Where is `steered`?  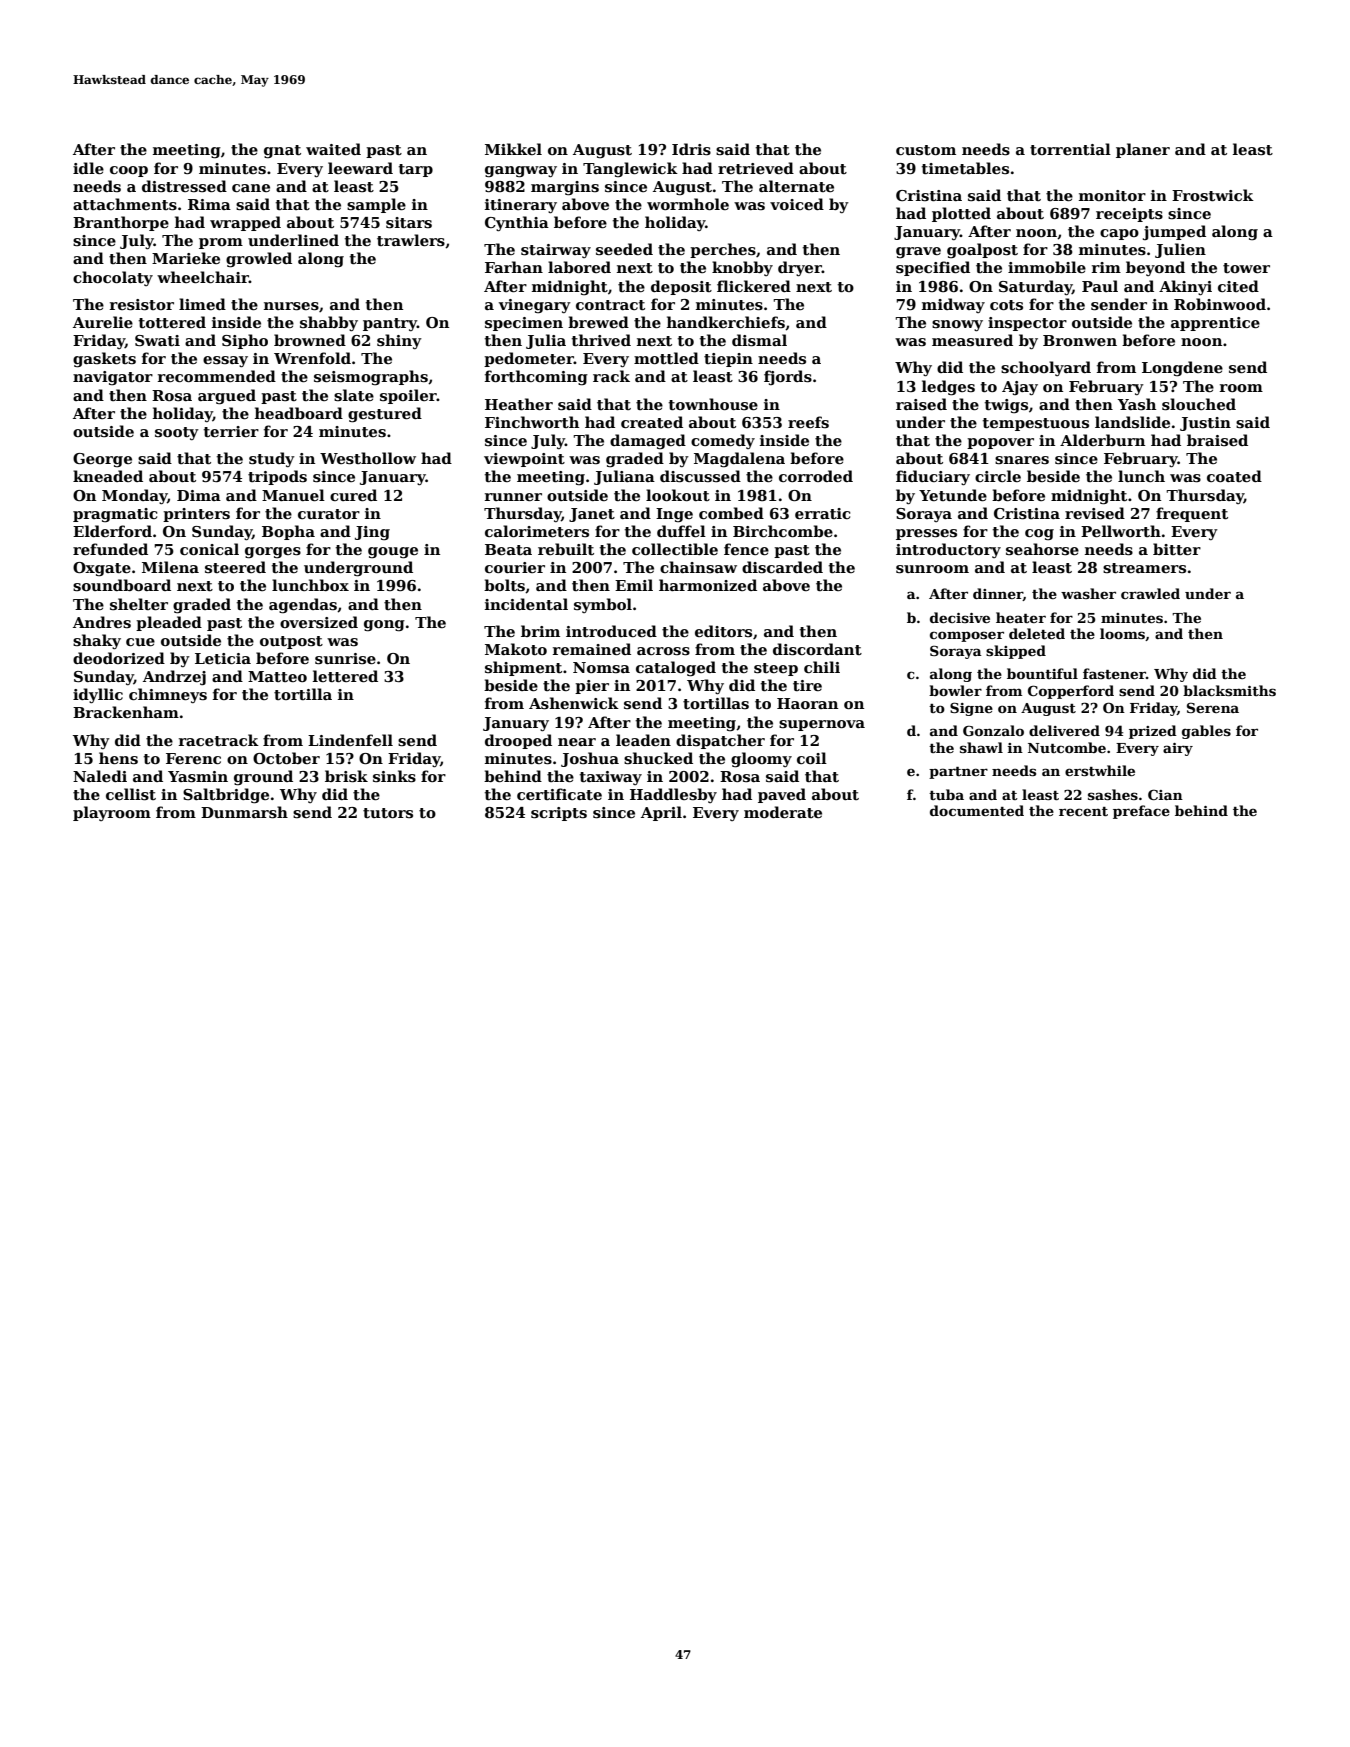 steered is located at coordinates (235, 567).
